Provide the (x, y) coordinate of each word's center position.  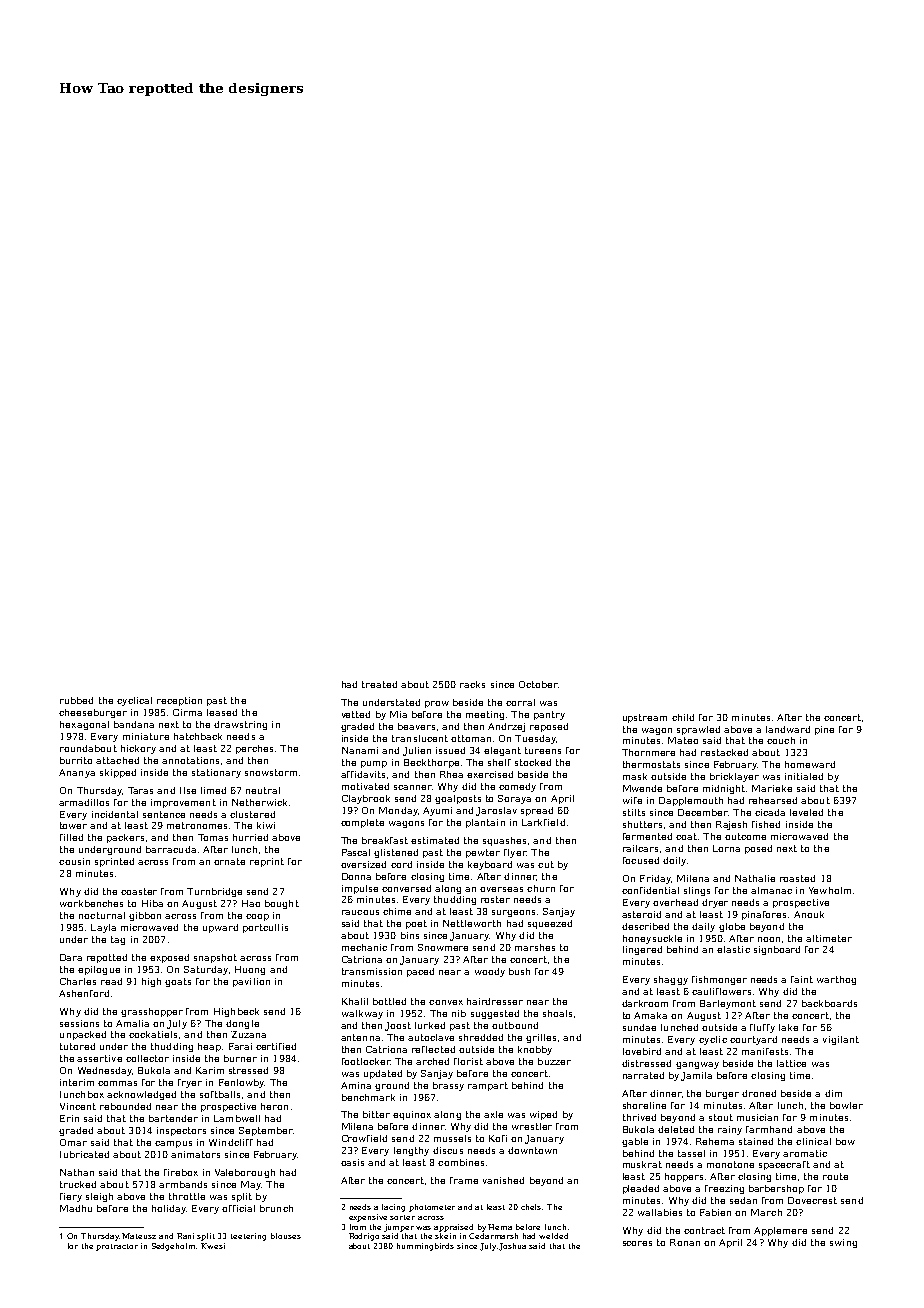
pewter (483, 853)
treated (379, 684)
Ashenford (84, 993)
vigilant (841, 1040)
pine (824, 730)
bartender (173, 1118)
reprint (267, 862)
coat (686, 836)
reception (179, 701)
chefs (532, 1207)
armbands (183, 1184)
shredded (481, 1037)
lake (788, 1027)
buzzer (554, 1061)
